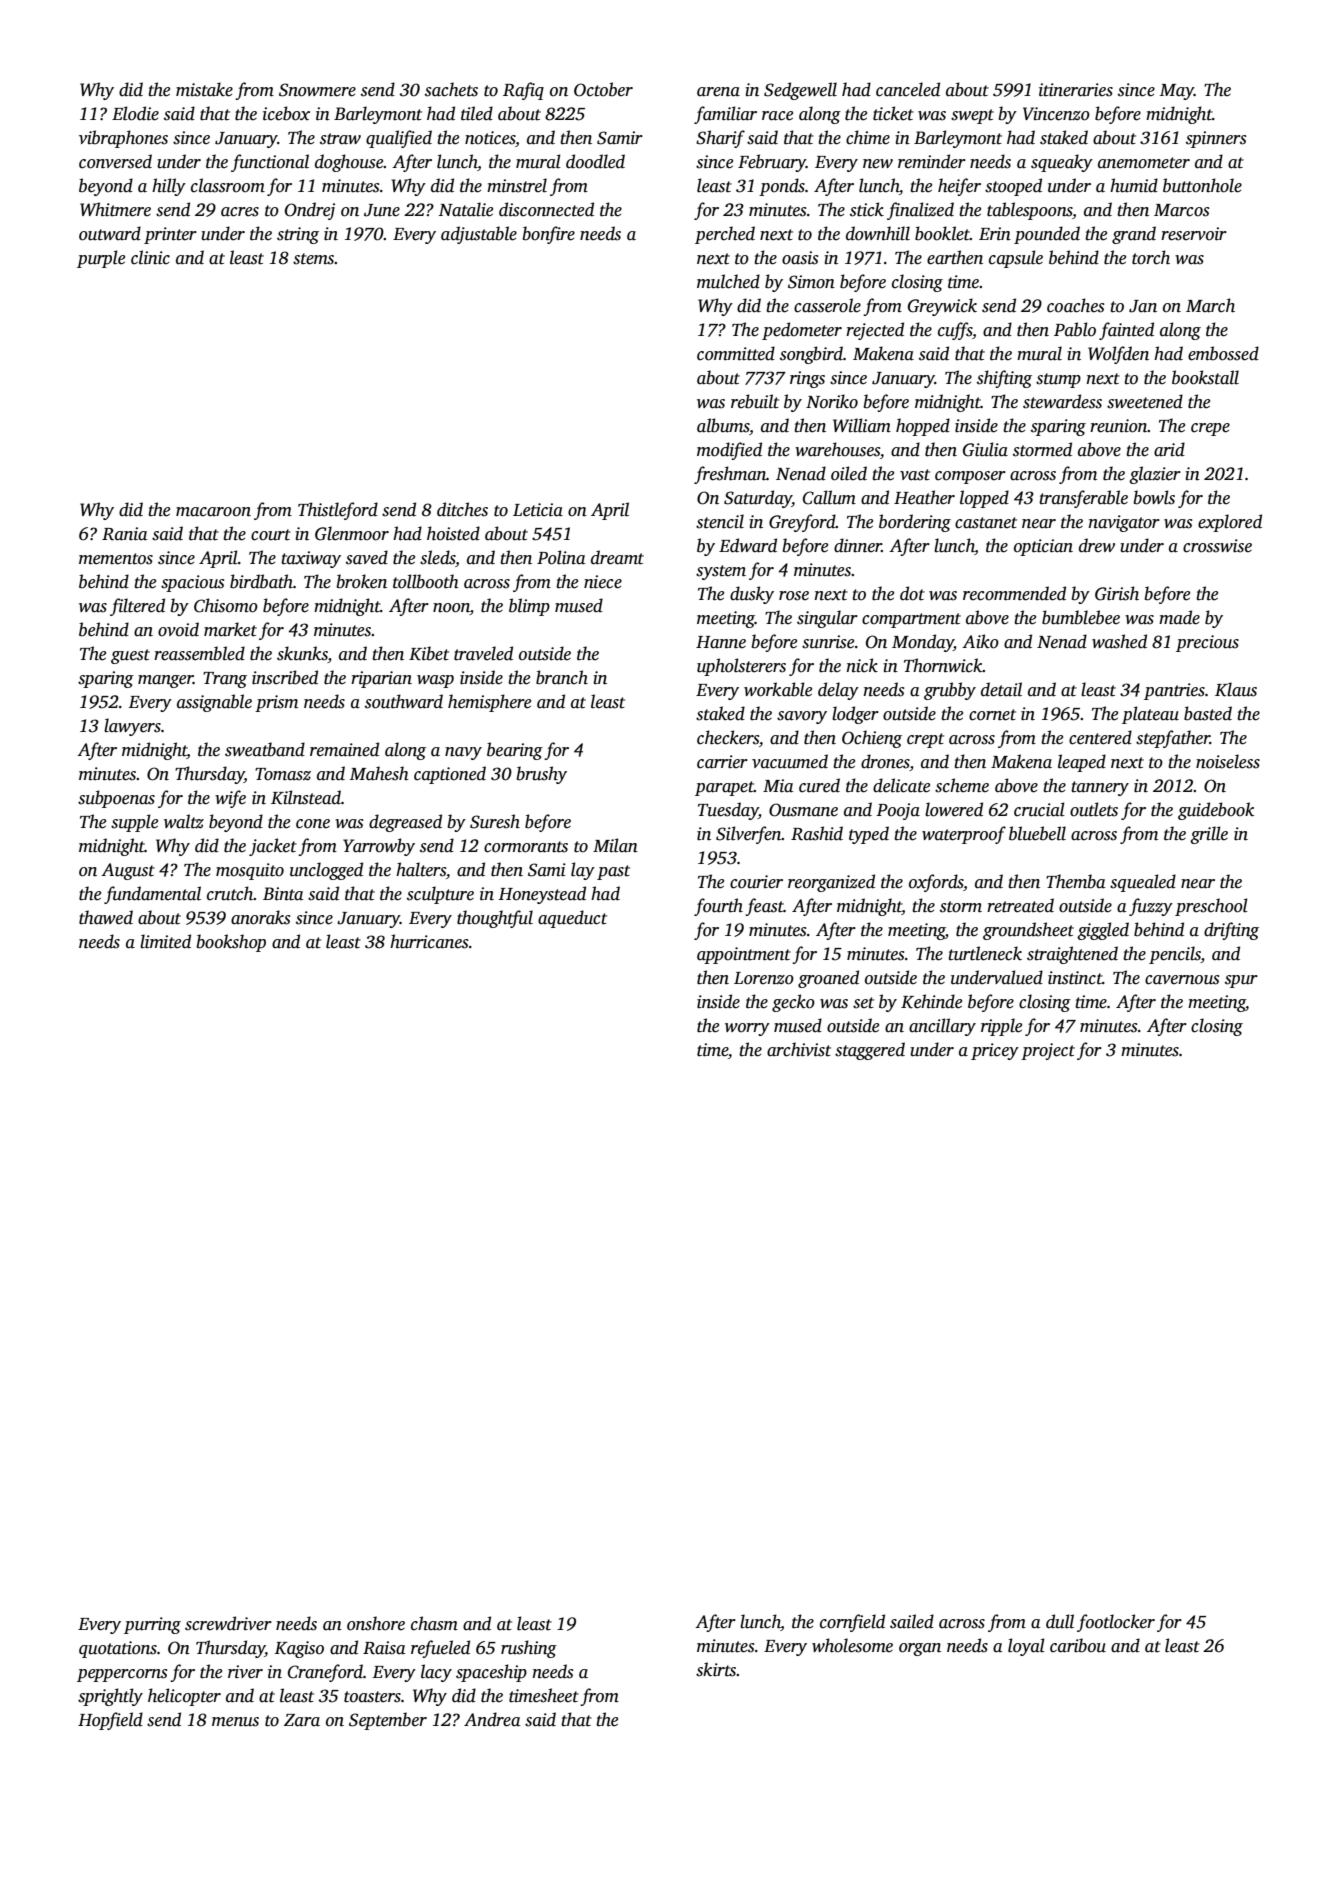  I want to click on cavernous, so click(1182, 980).
